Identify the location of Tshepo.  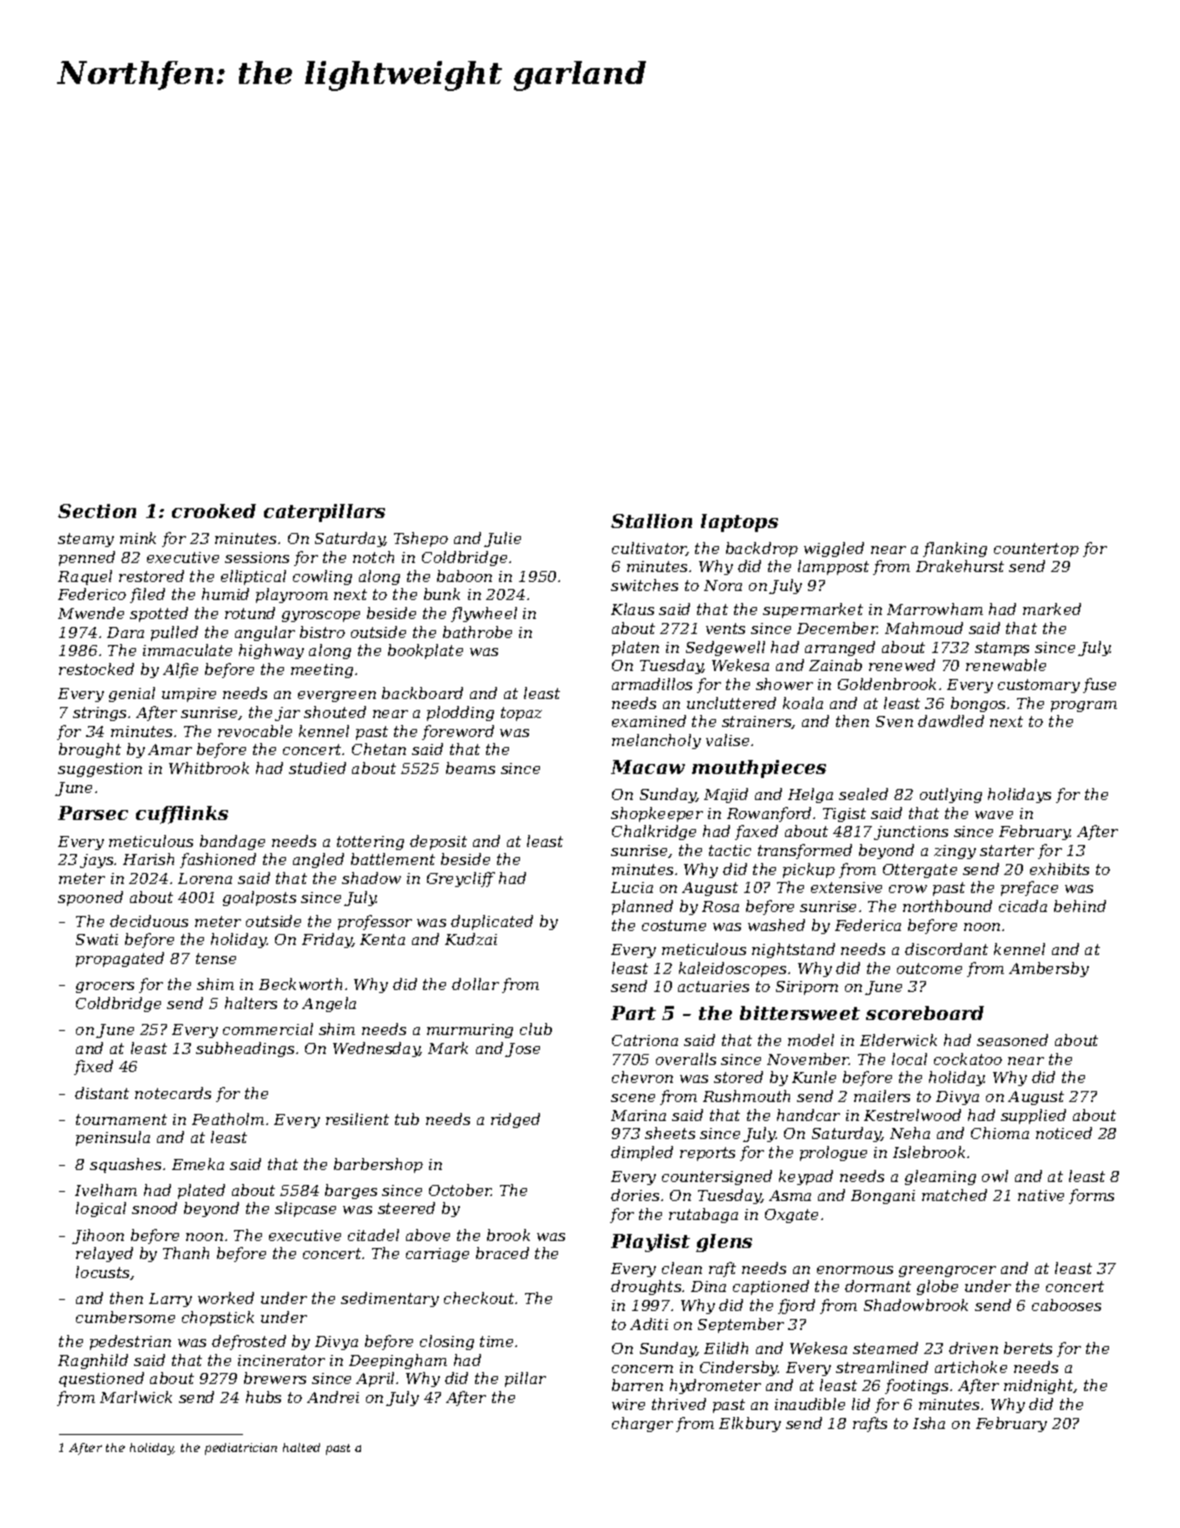
(421, 539).
